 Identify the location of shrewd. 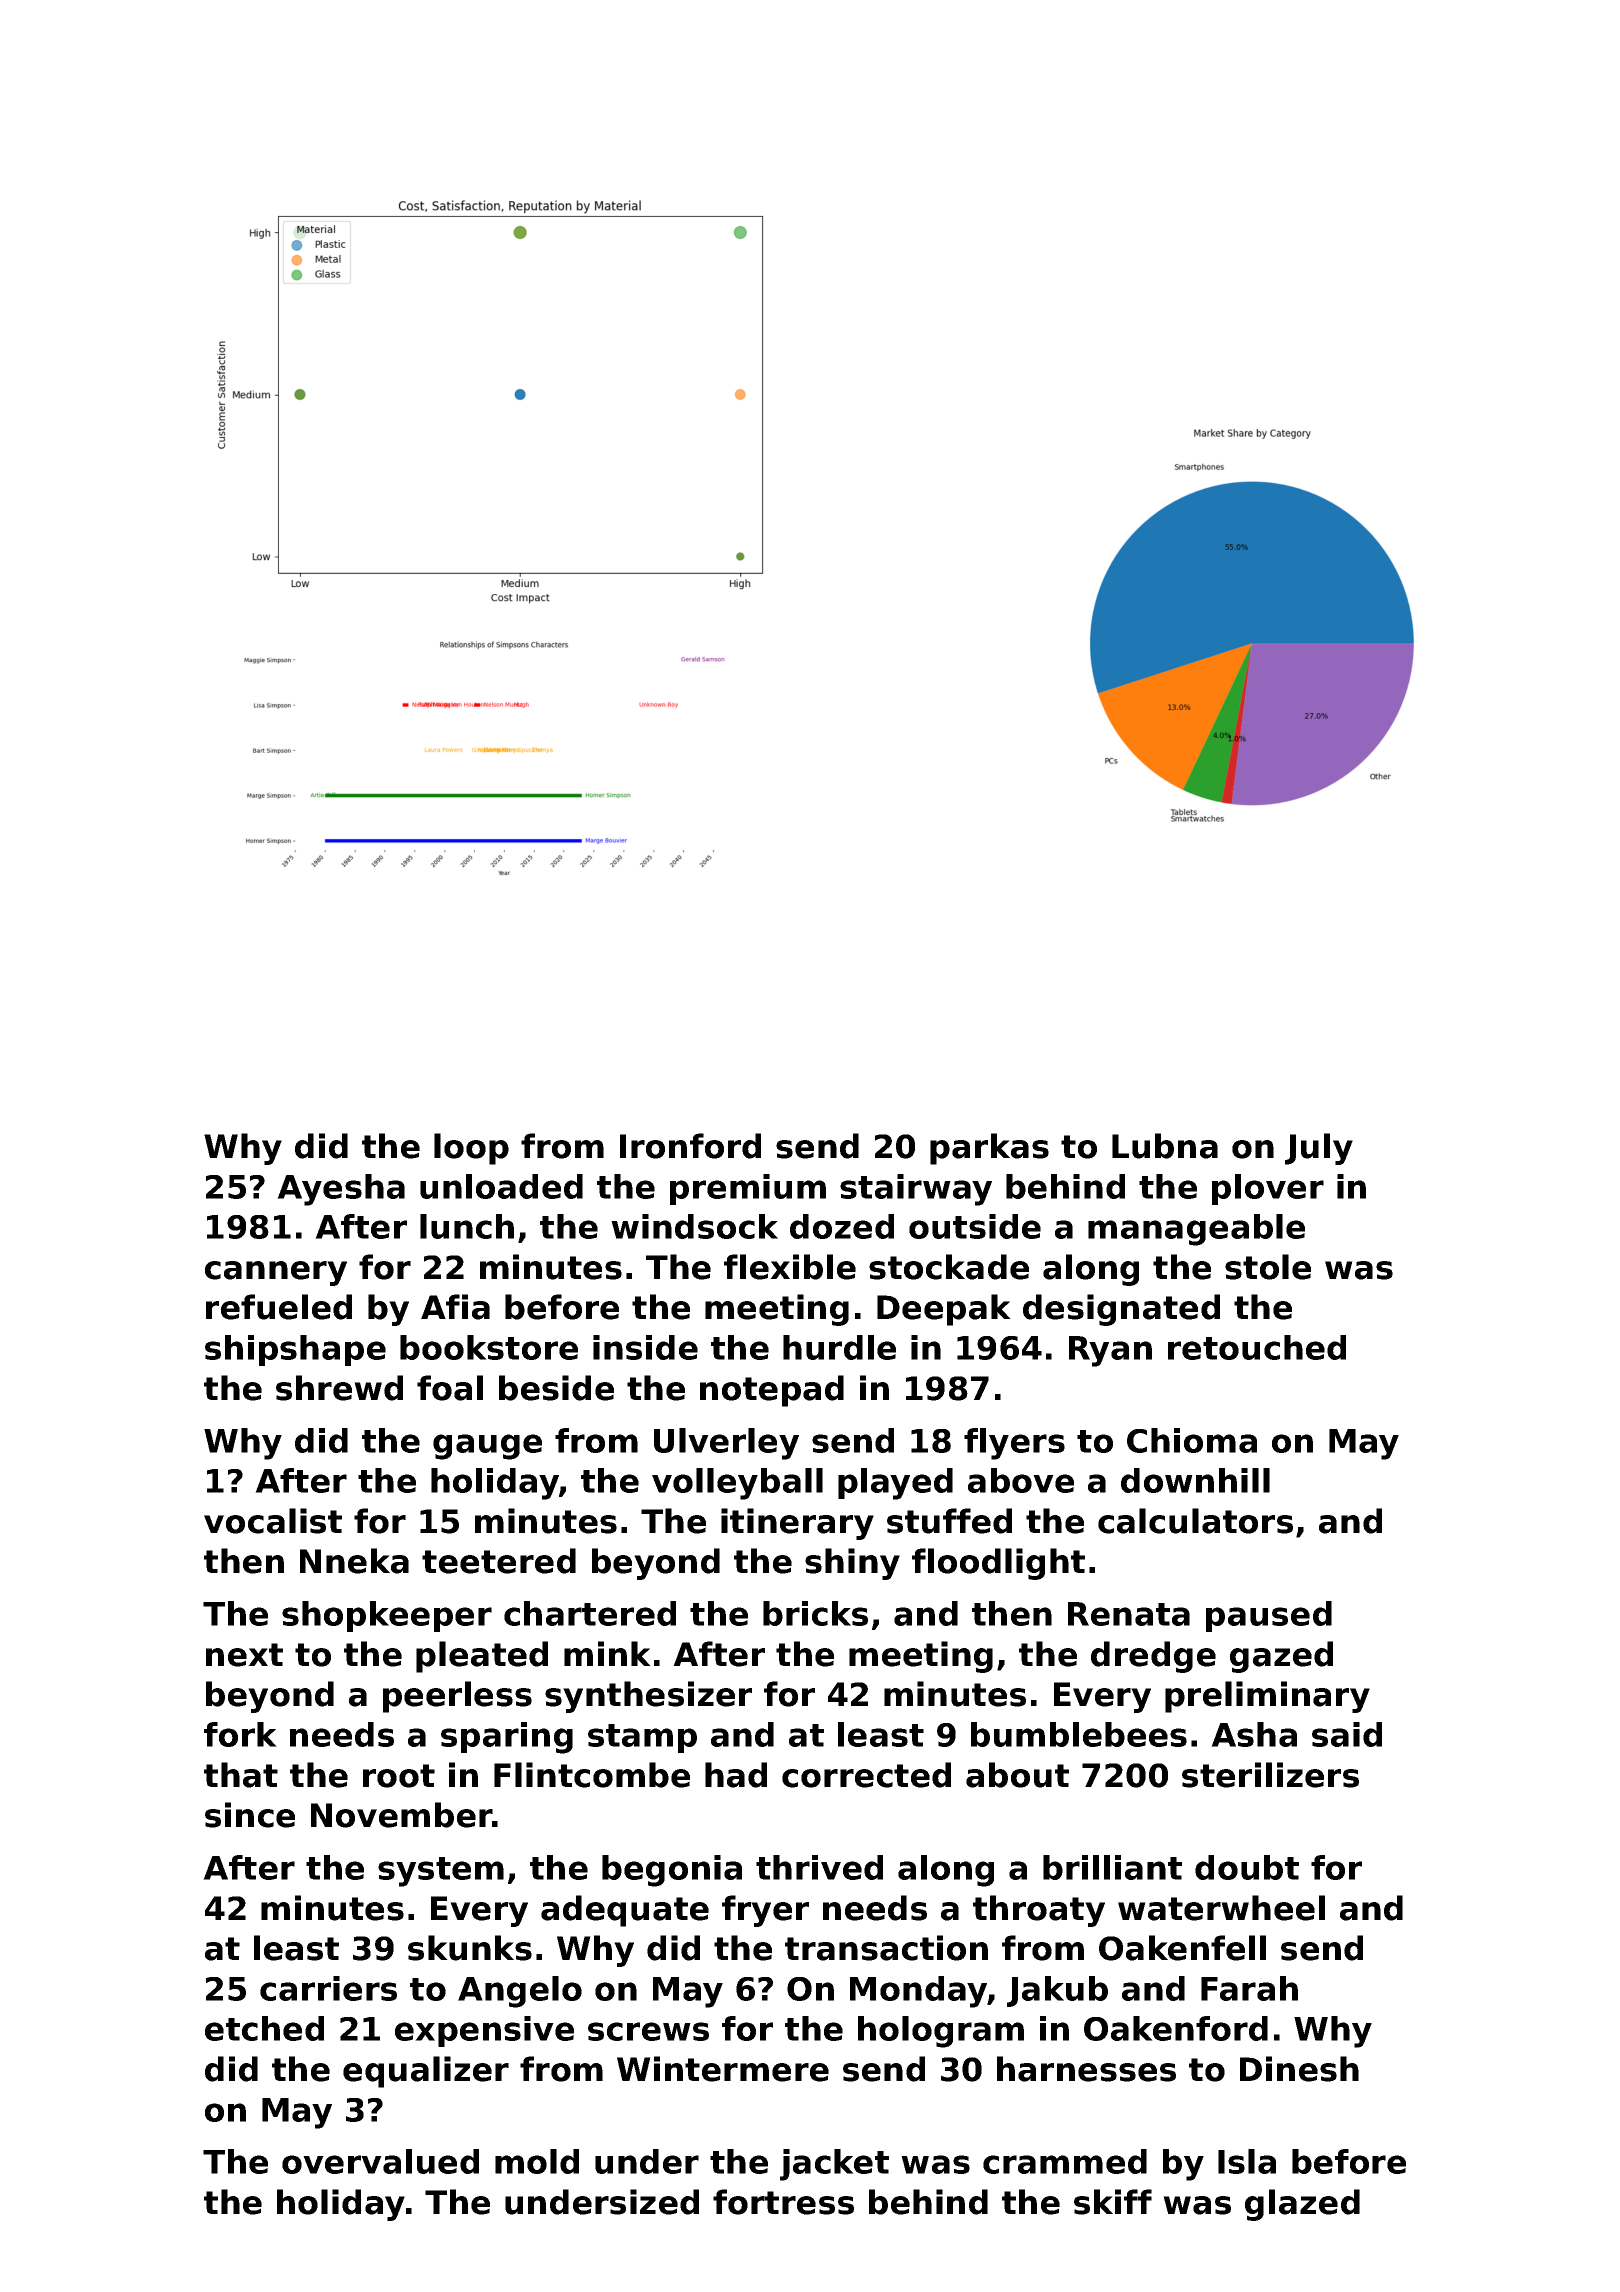
(339, 1388).
